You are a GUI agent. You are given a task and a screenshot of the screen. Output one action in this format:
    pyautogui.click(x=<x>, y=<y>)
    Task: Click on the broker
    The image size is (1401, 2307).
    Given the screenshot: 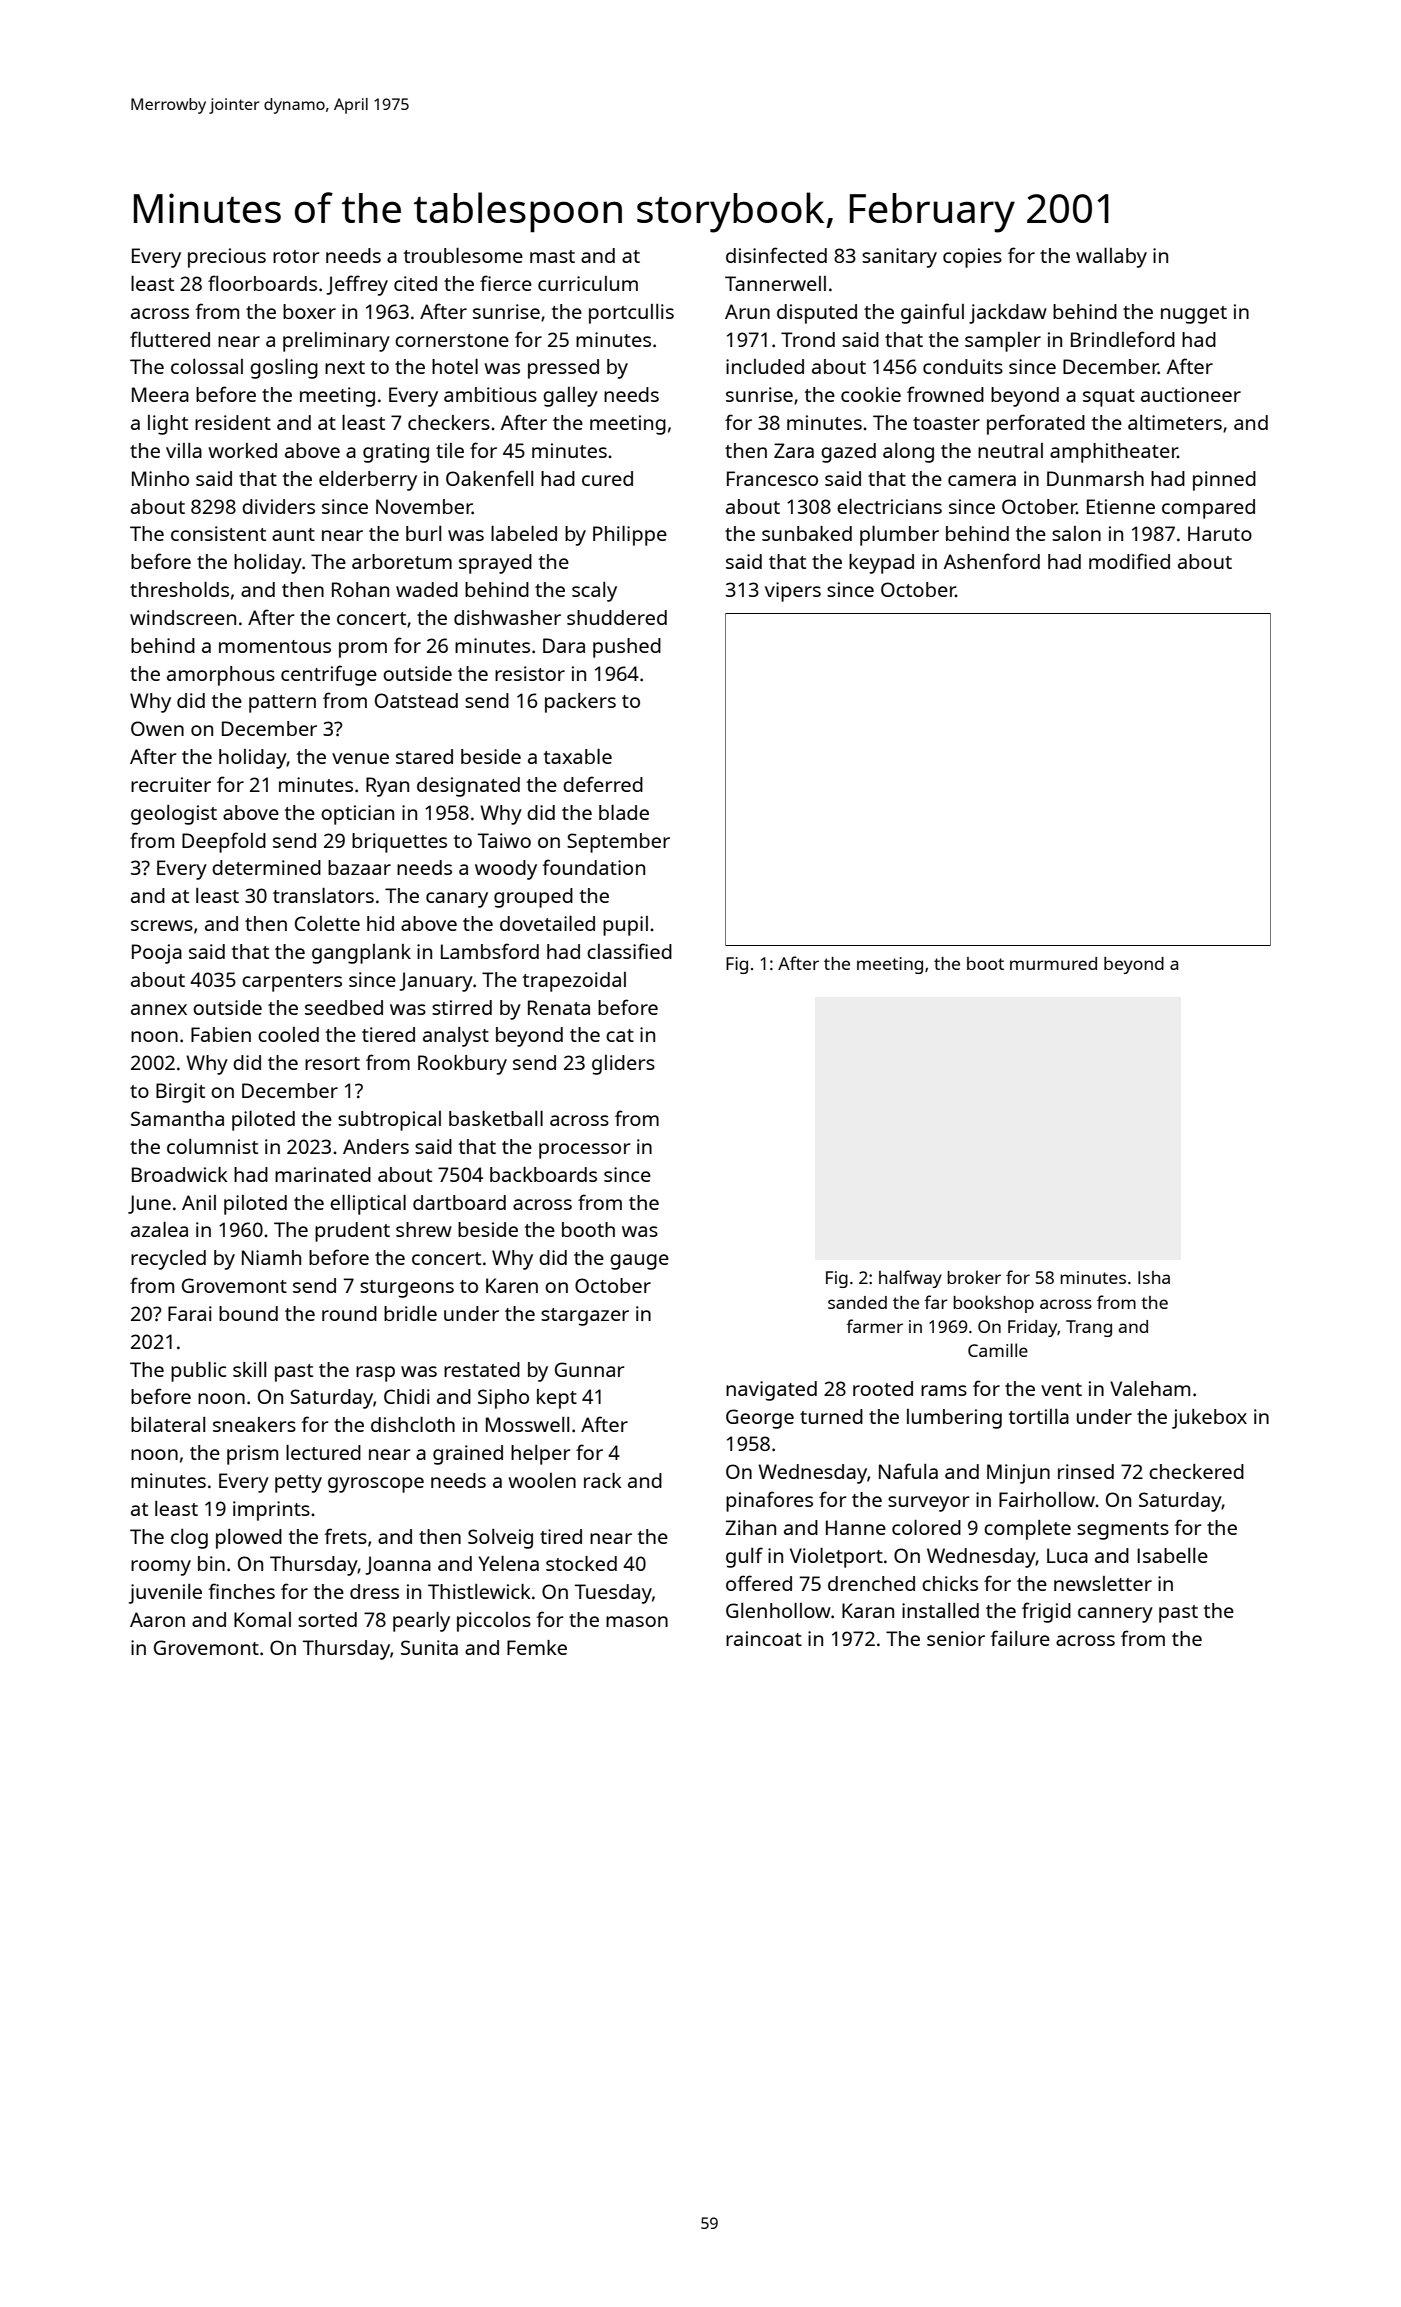 What is the action you would take?
    pyautogui.click(x=974, y=1277)
